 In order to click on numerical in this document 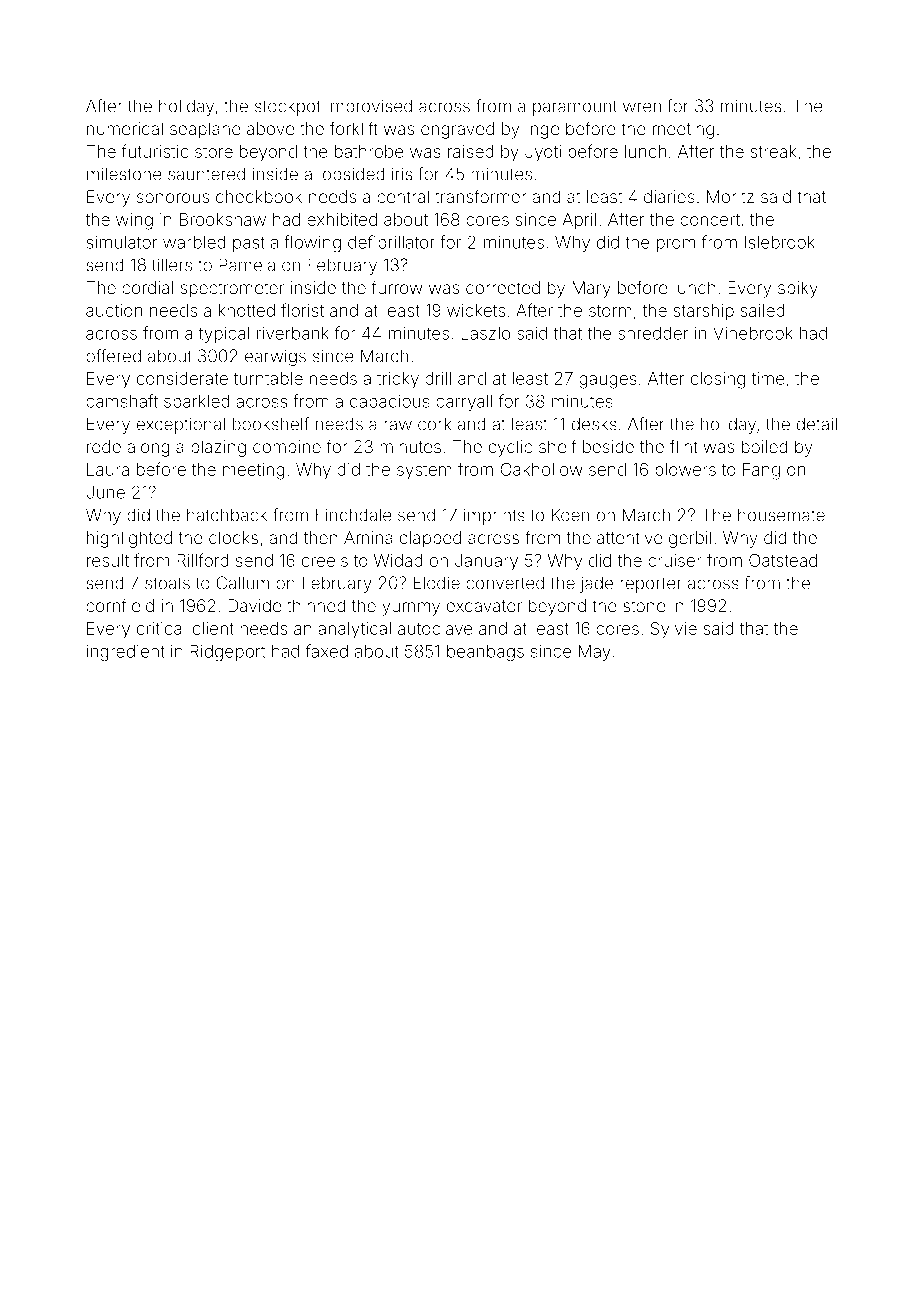, I will do `click(125, 128)`.
